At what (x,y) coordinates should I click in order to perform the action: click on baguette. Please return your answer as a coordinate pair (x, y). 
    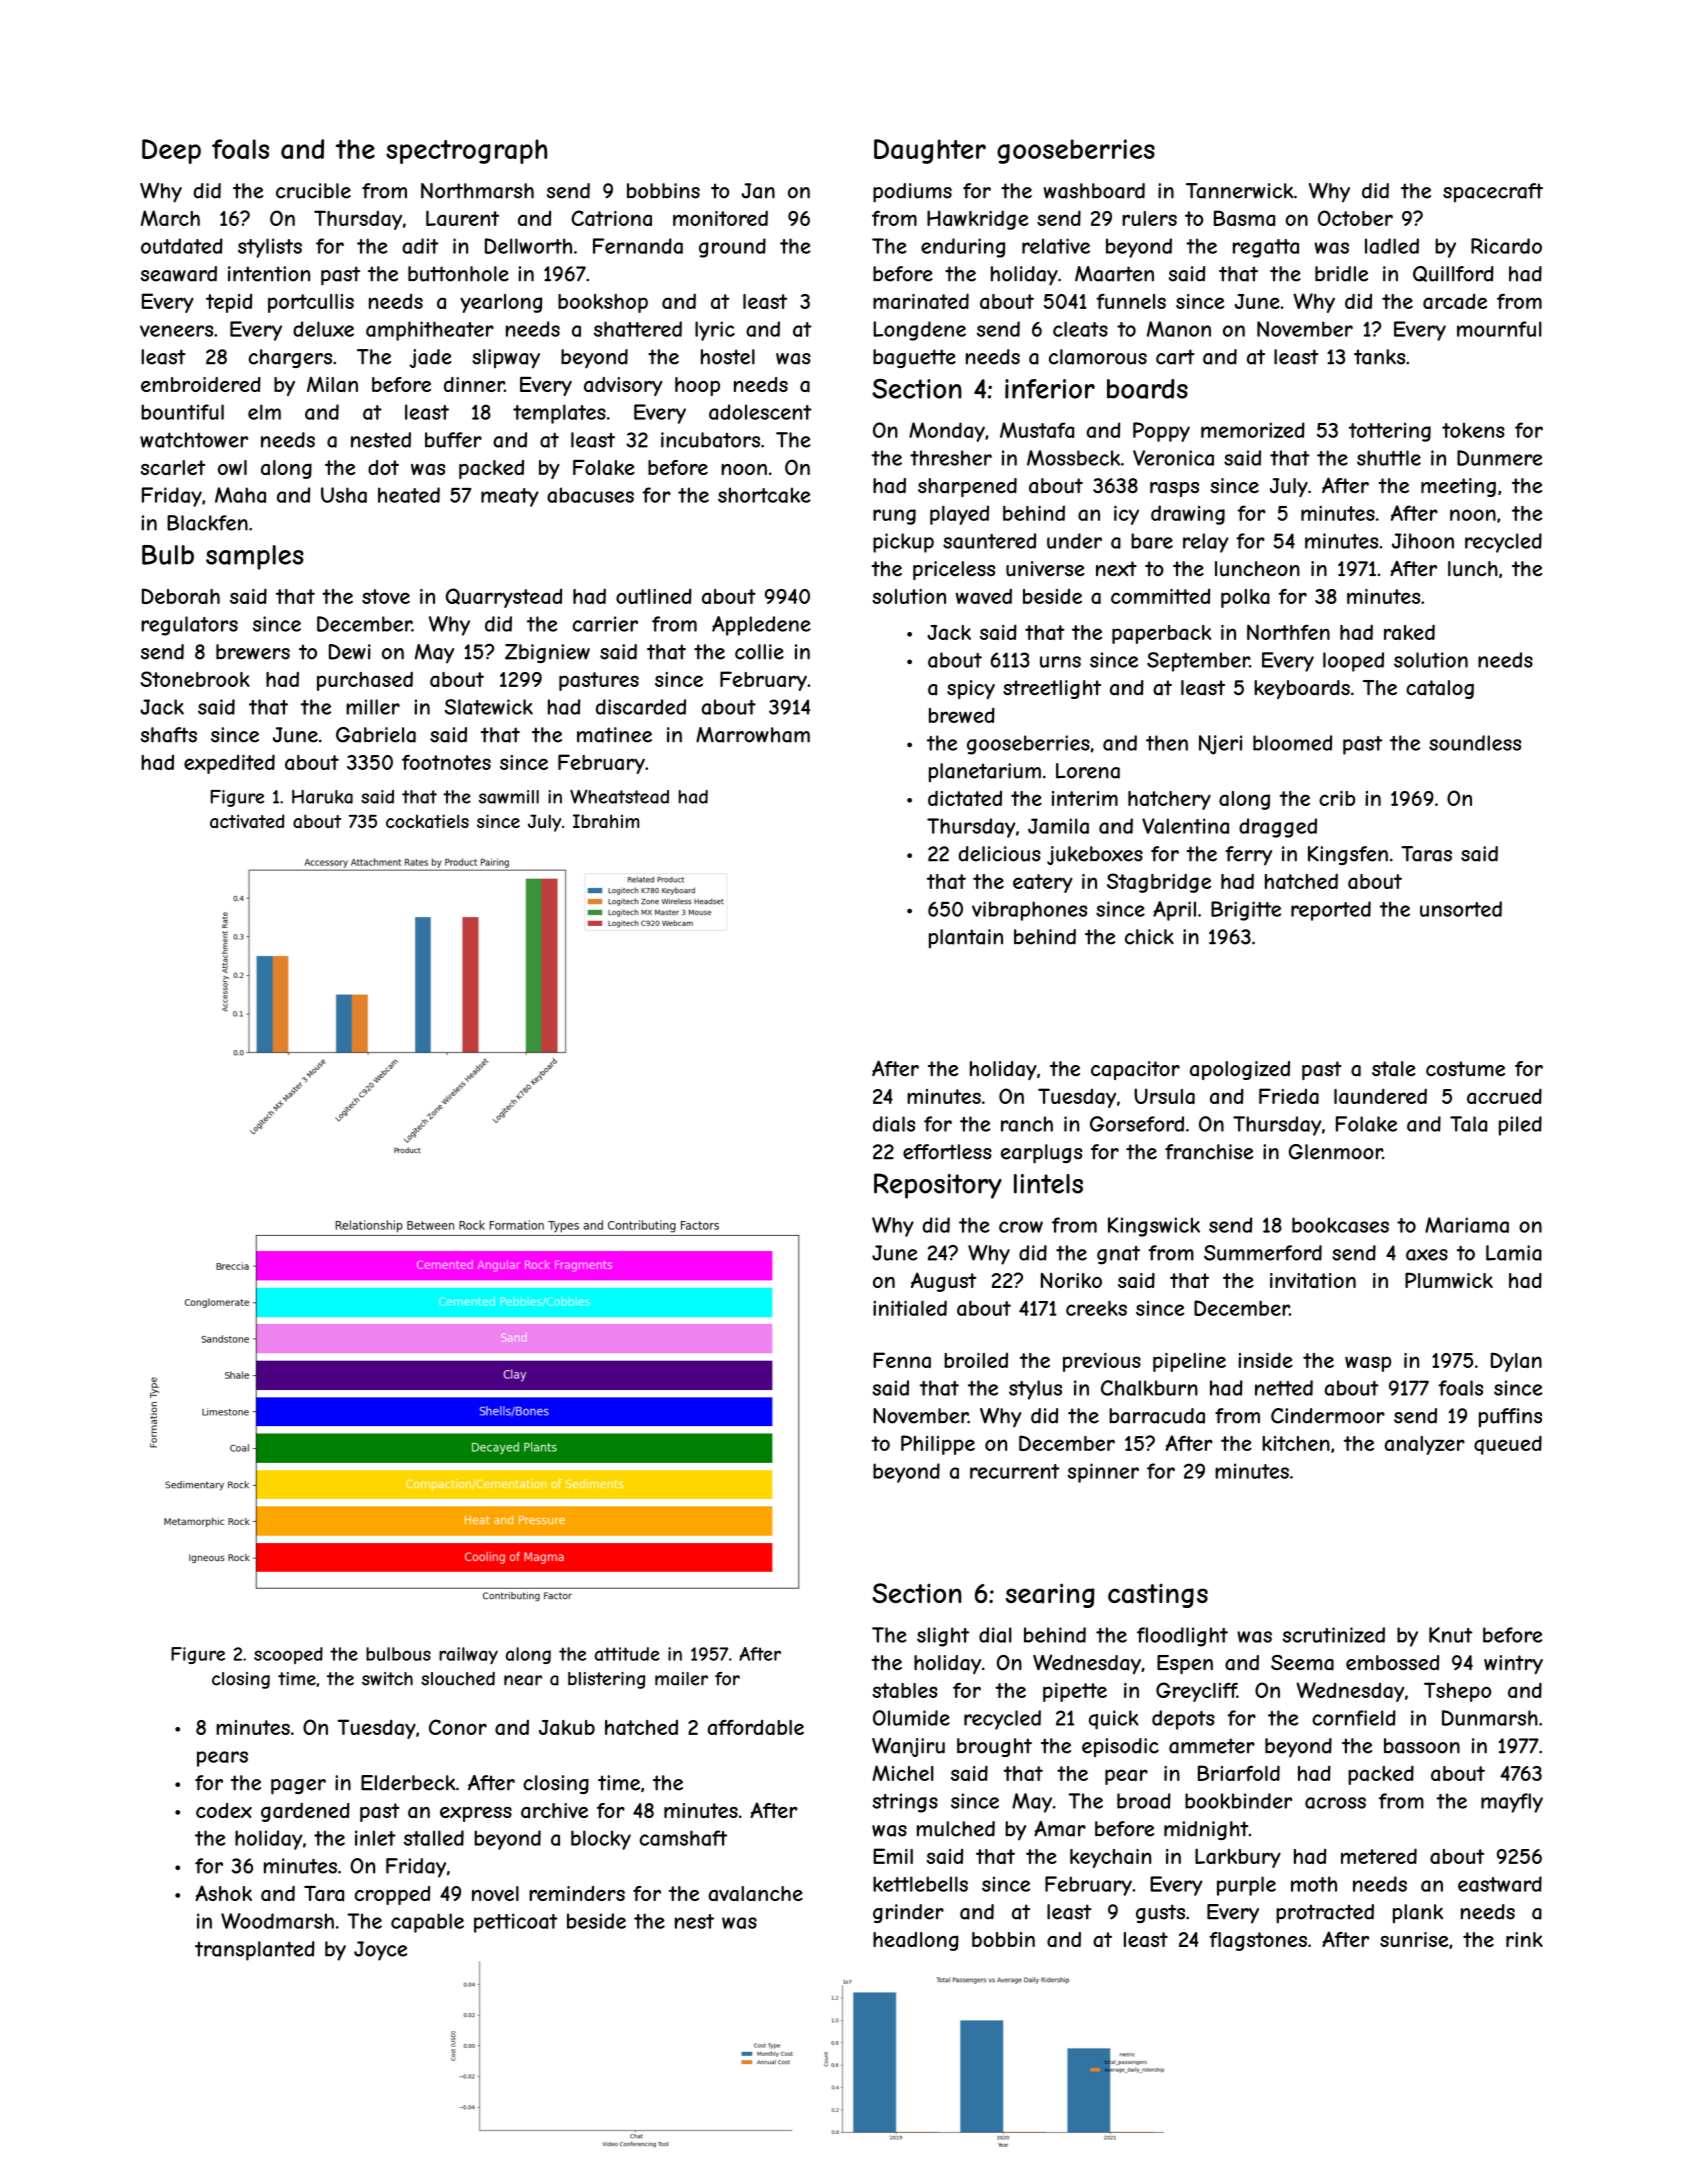
    Looking at the image, I should click on (914, 358).
